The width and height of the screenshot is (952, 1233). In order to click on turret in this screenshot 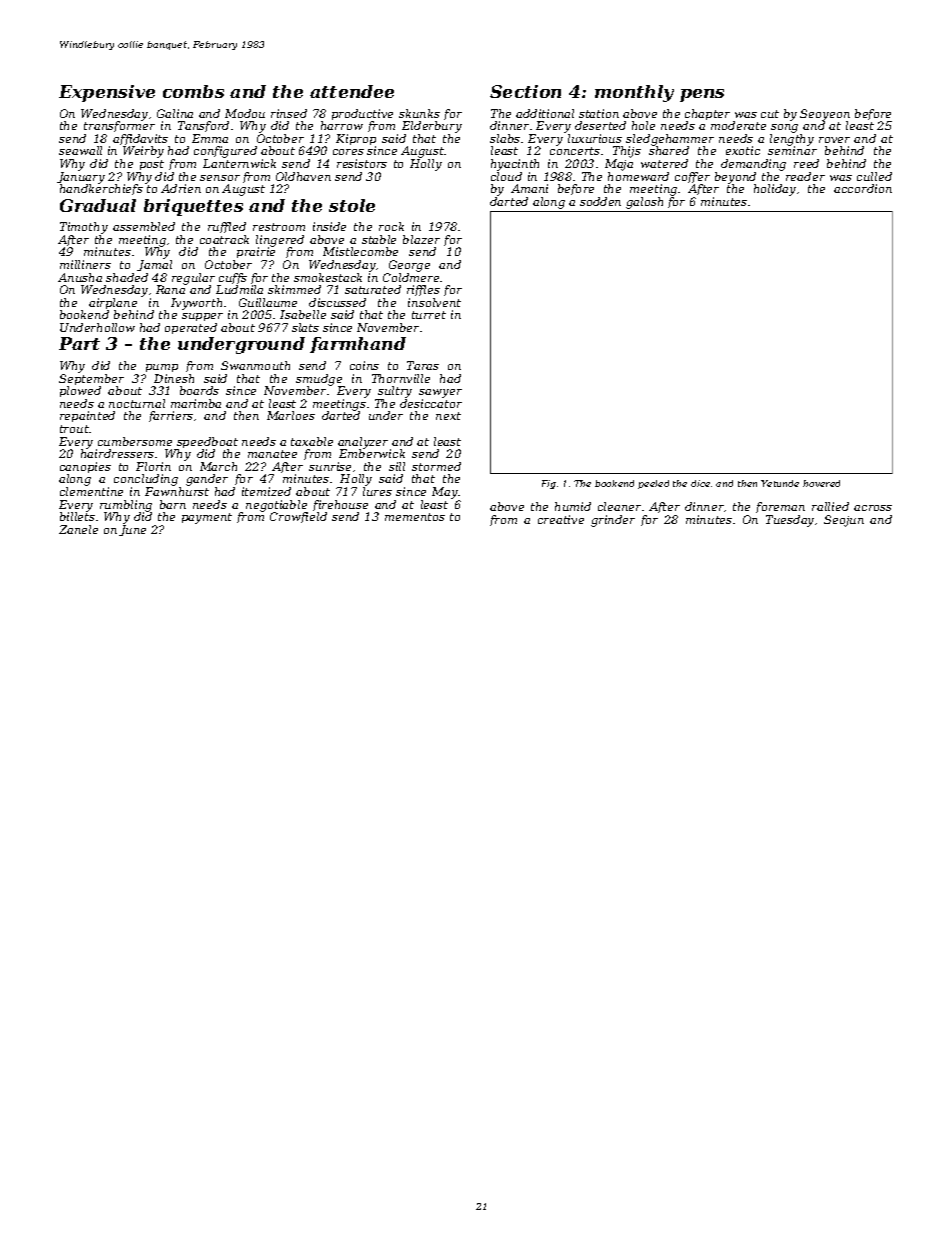, I will do `click(429, 315)`.
